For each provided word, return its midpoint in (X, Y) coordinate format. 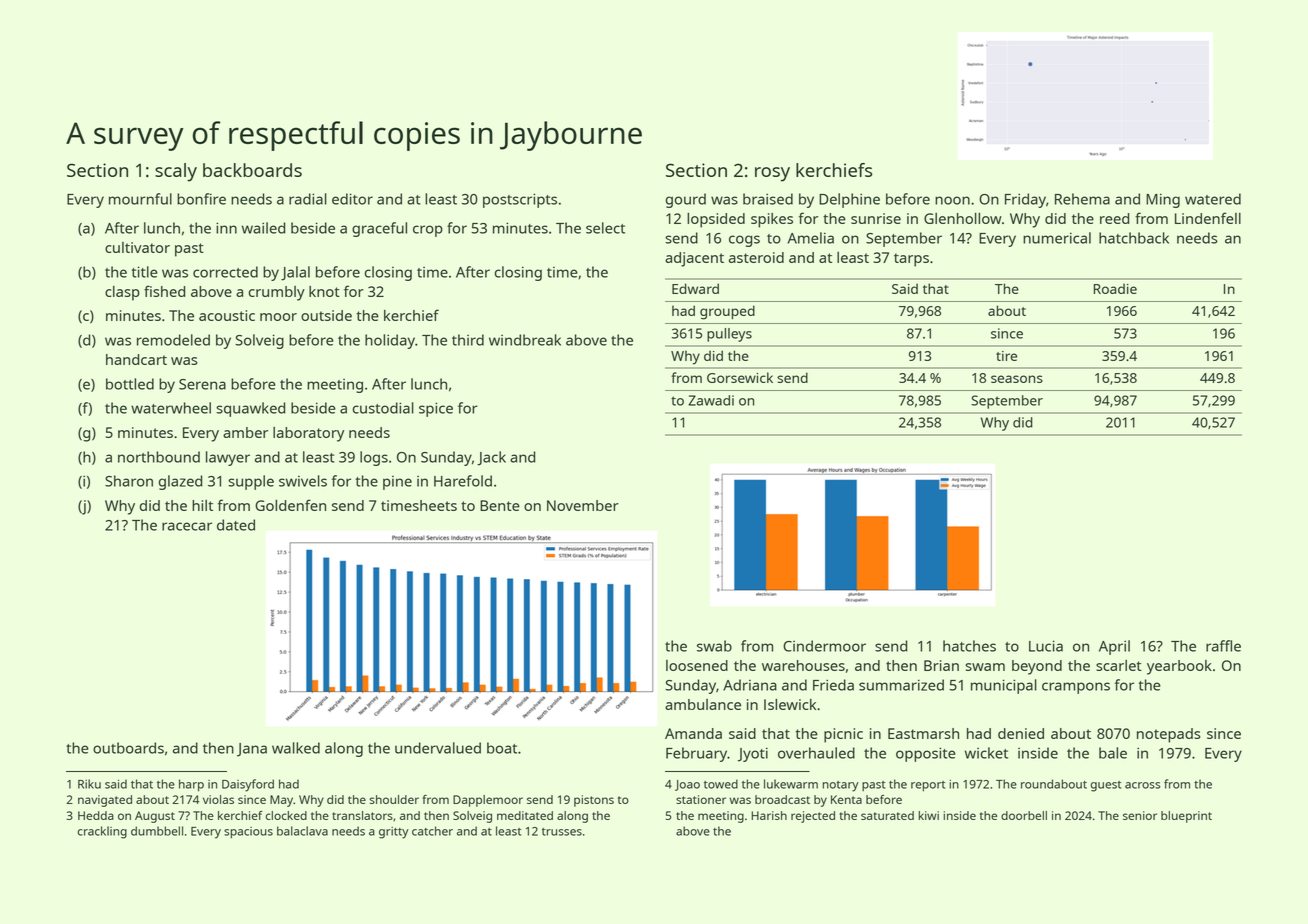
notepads (1169, 735)
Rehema (1082, 199)
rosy (772, 174)
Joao (687, 785)
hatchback (1134, 238)
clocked (286, 815)
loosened (697, 665)
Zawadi (711, 400)
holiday (390, 341)
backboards (252, 170)
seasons (1017, 379)
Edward (695, 288)
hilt (202, 505)
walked (296, 748)
